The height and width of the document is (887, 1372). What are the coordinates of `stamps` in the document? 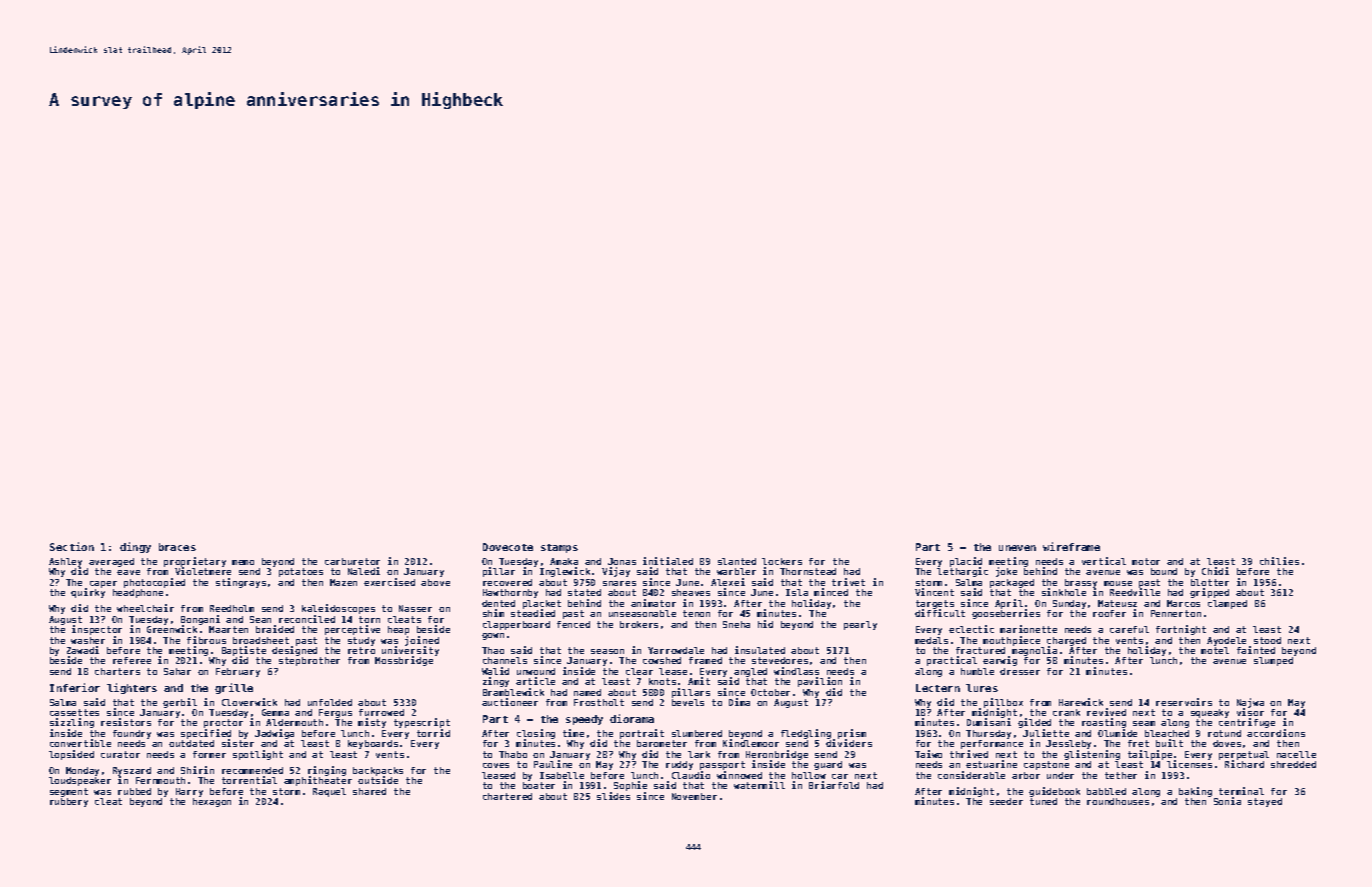 It's located at (559, 548).
